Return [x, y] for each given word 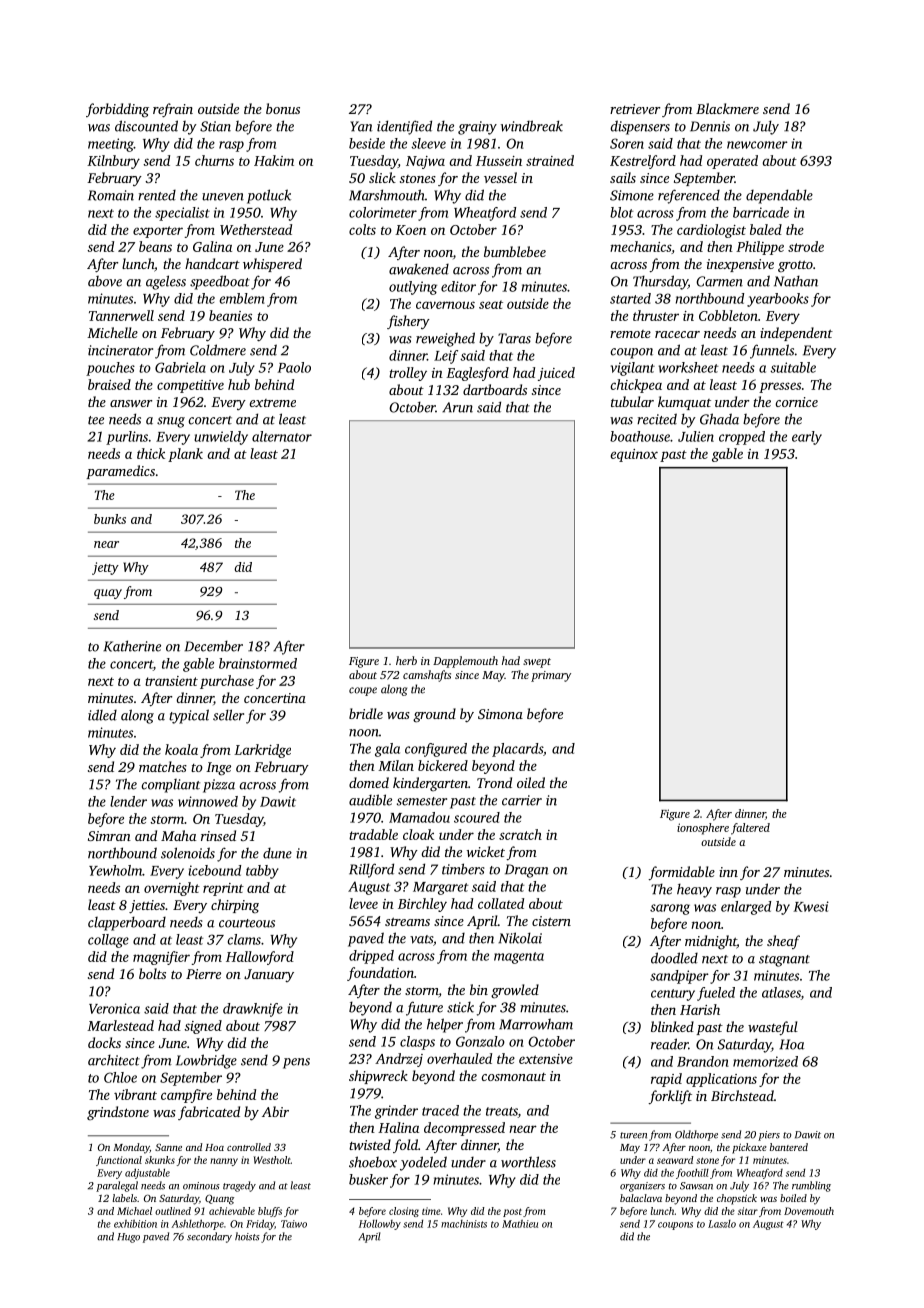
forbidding [117, 110]
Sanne [168, 1147]
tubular [632, 401]
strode [806, 246]
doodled [674, 958]
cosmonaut [513, 1077]
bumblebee [515, 251]
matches [163, 766]
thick [151, 453]
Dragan [527, 871]
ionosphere [703, 829]
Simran [109, 836]
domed [369, 782]
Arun [457, 407]
